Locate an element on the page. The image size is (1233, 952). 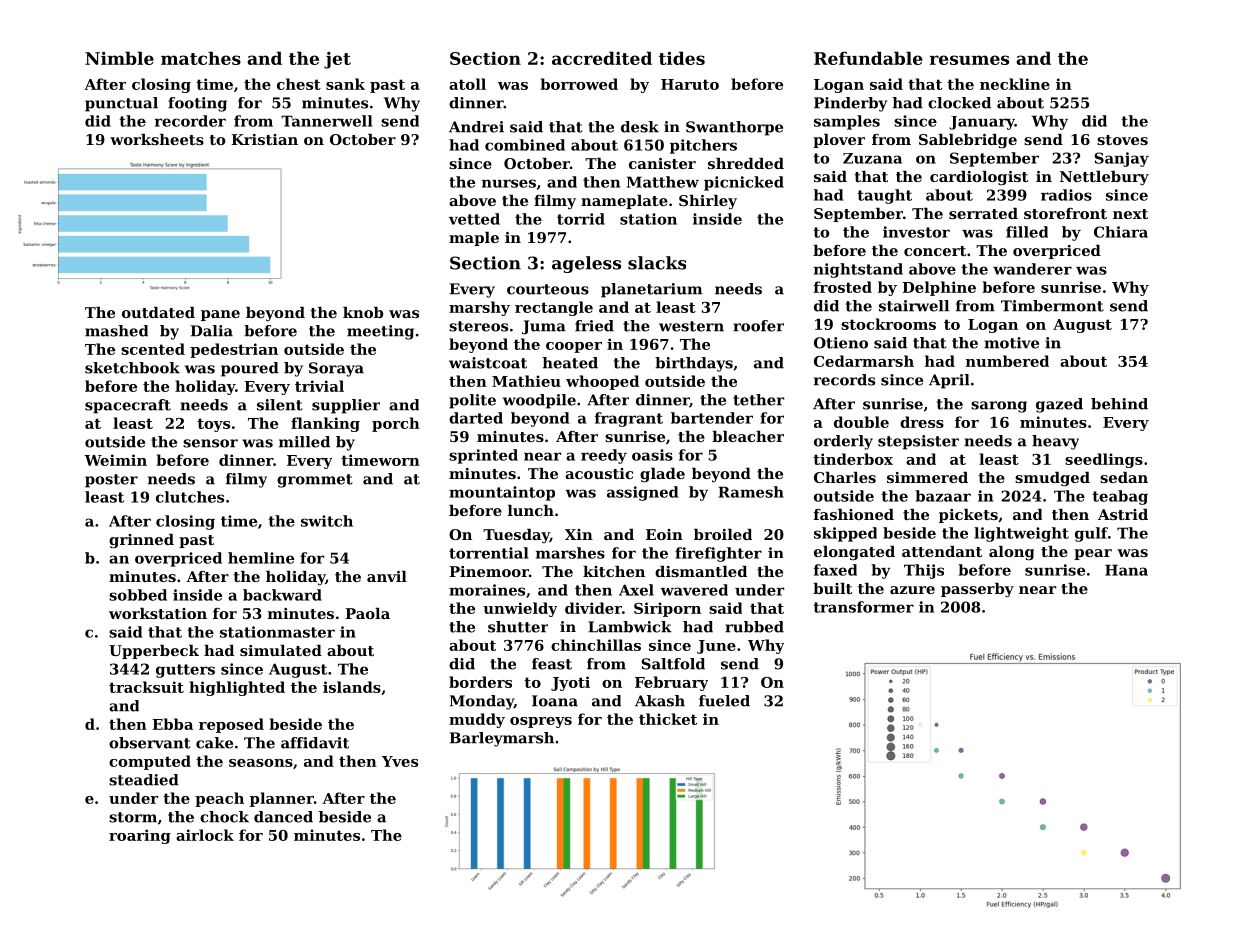
Nimble is located at coordinates (119, 58).
